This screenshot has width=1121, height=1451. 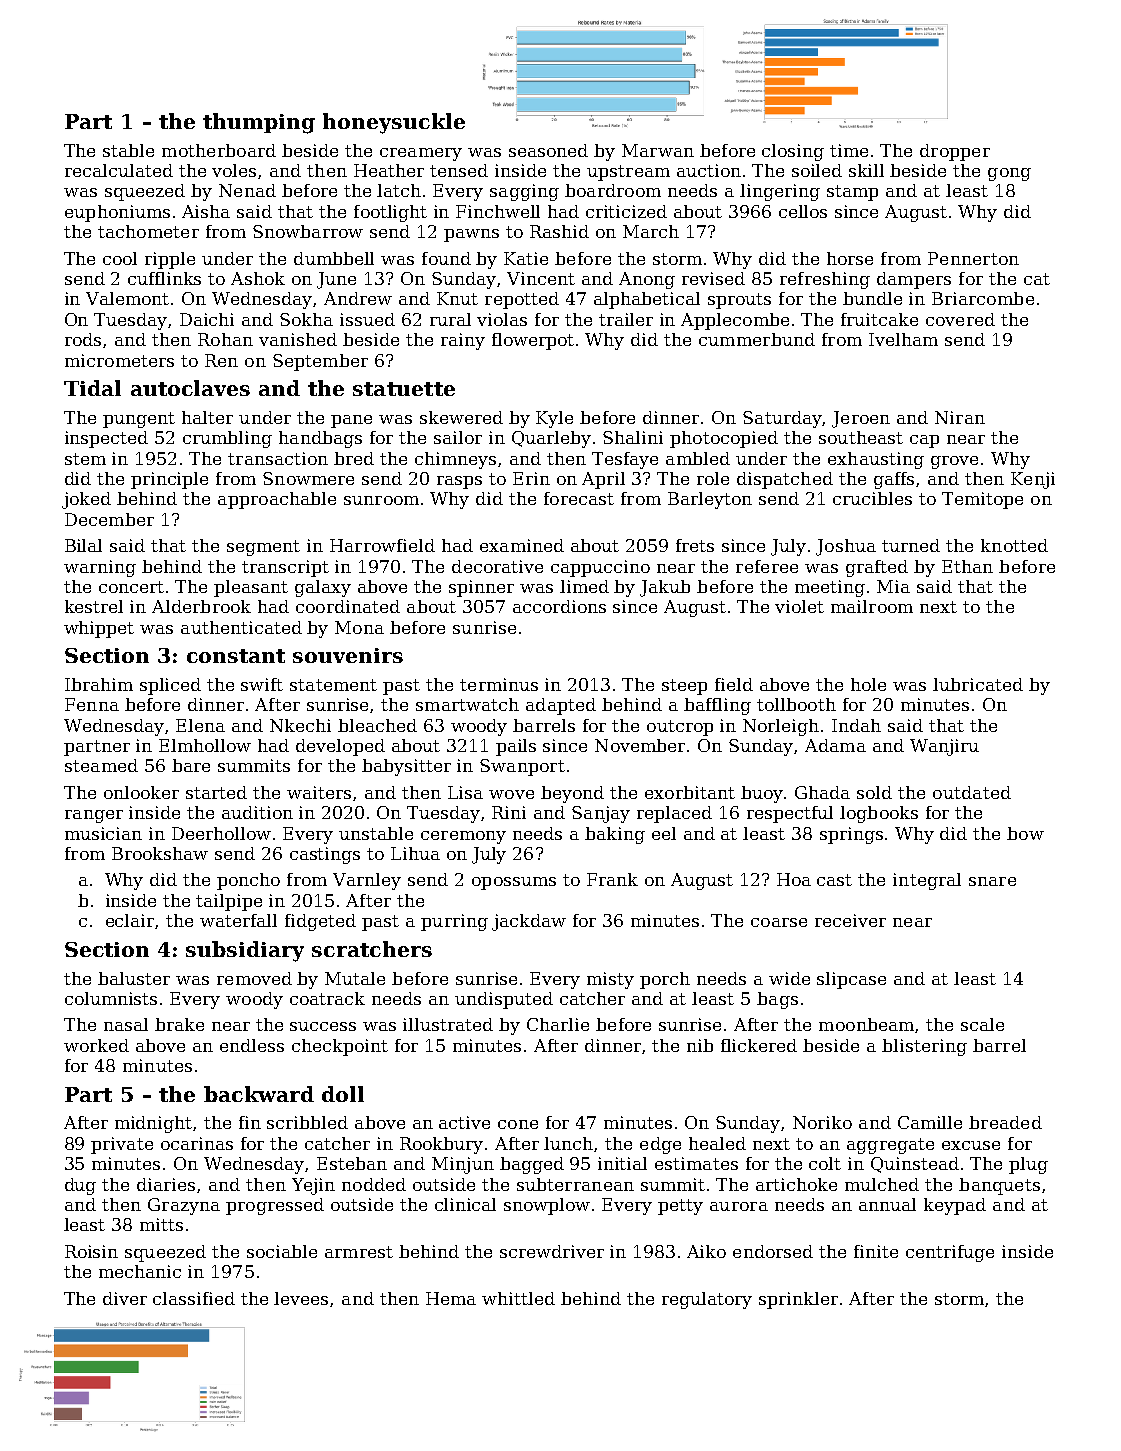 I want to click on autoclaves, so click(x=190, y=388).
